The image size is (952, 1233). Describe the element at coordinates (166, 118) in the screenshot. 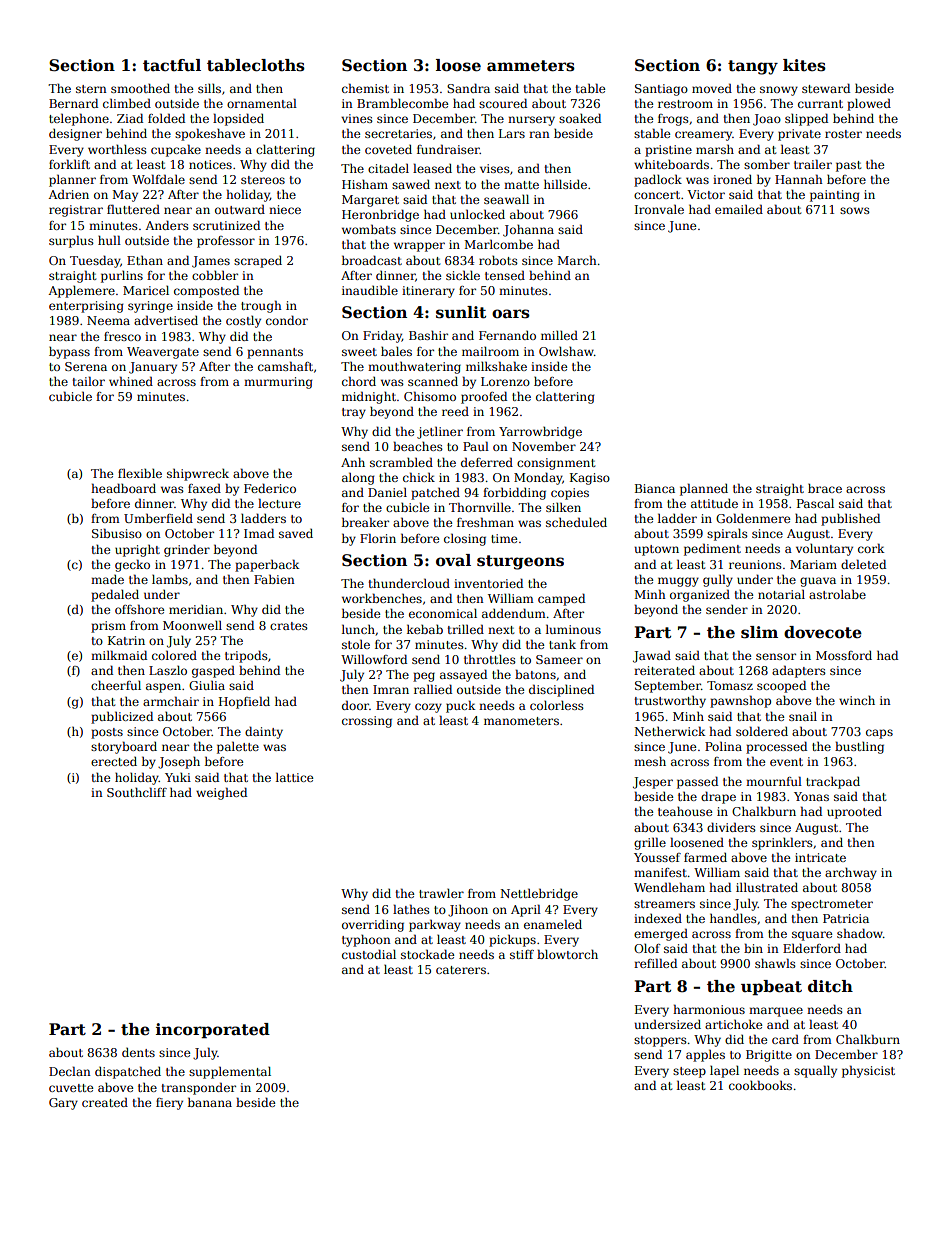

I see `folded` at that location.
